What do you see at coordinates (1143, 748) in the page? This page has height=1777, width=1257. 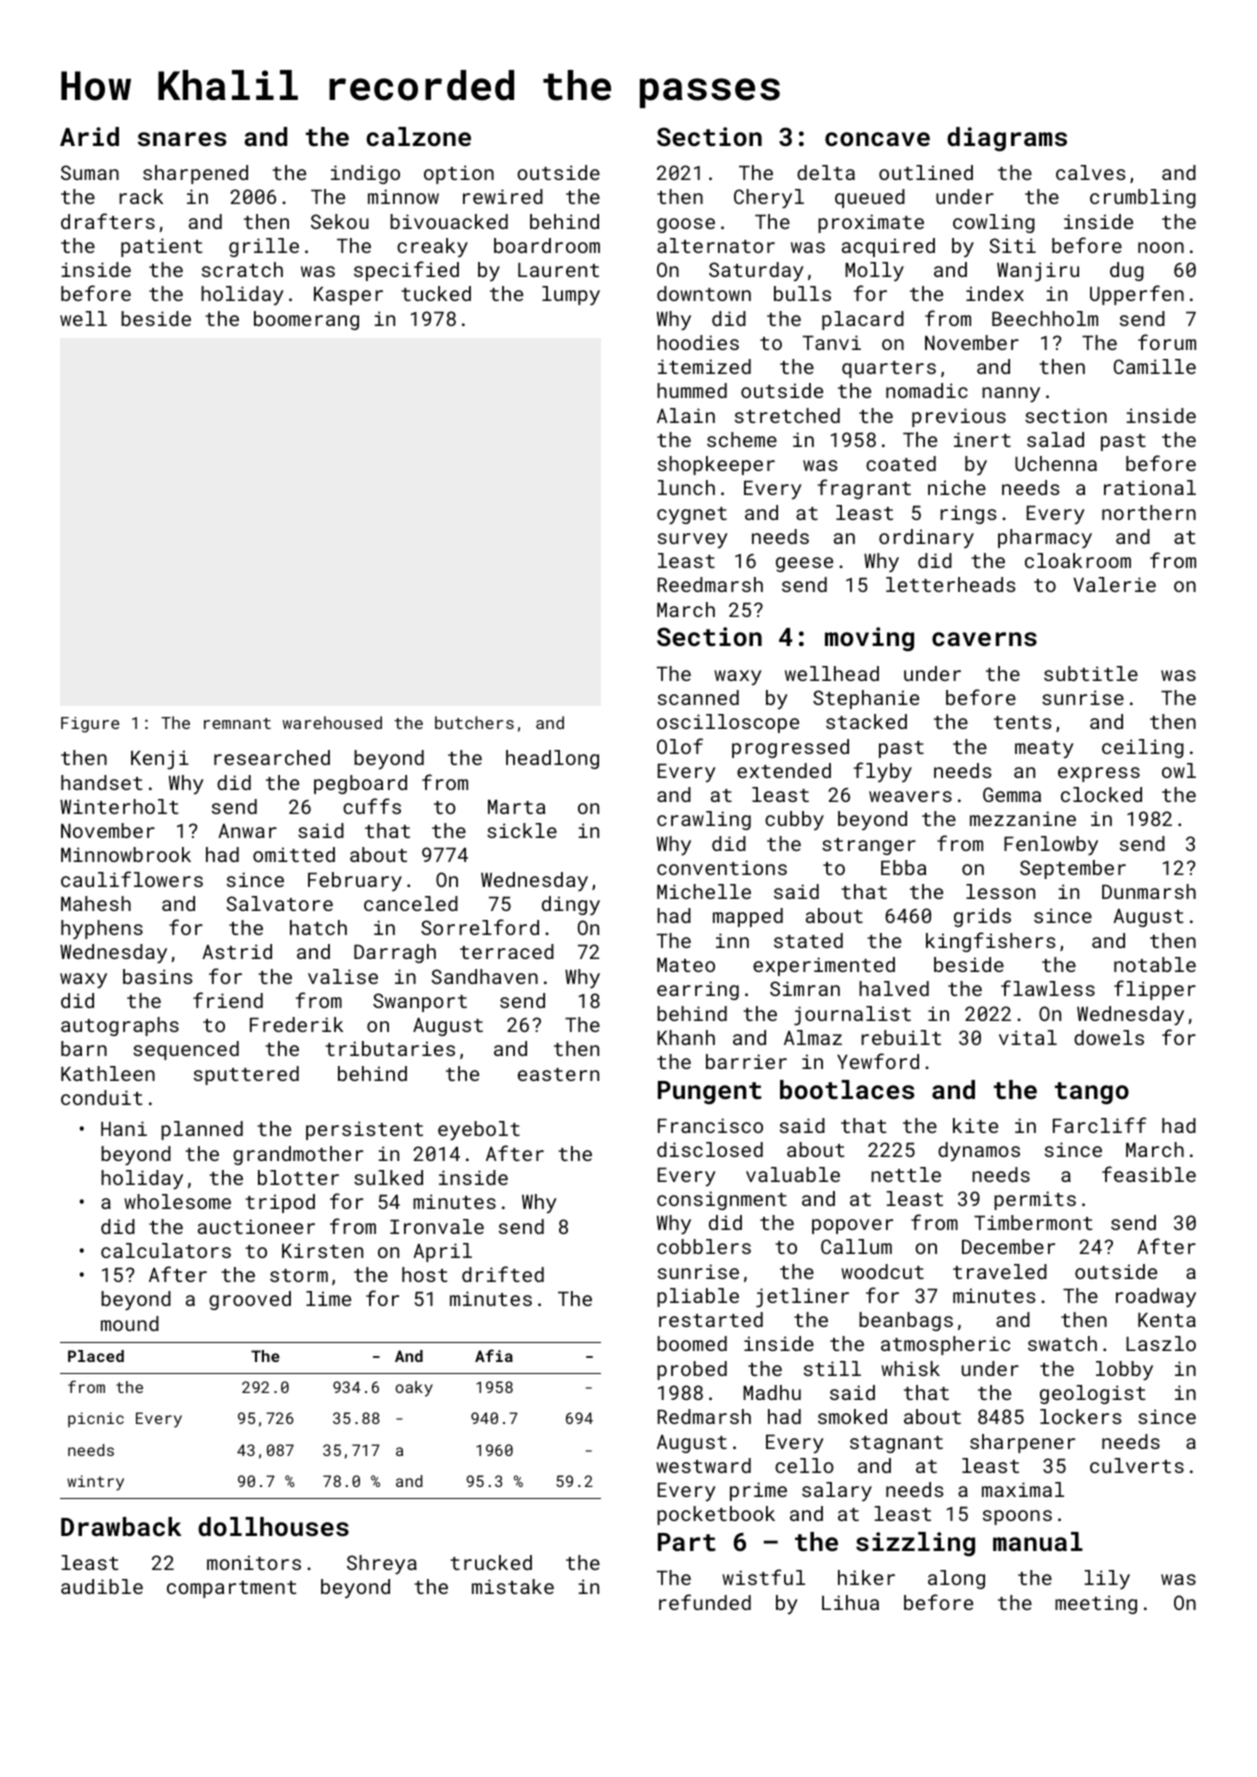 I see `ceiling` at bounding box center [1143, 748].
